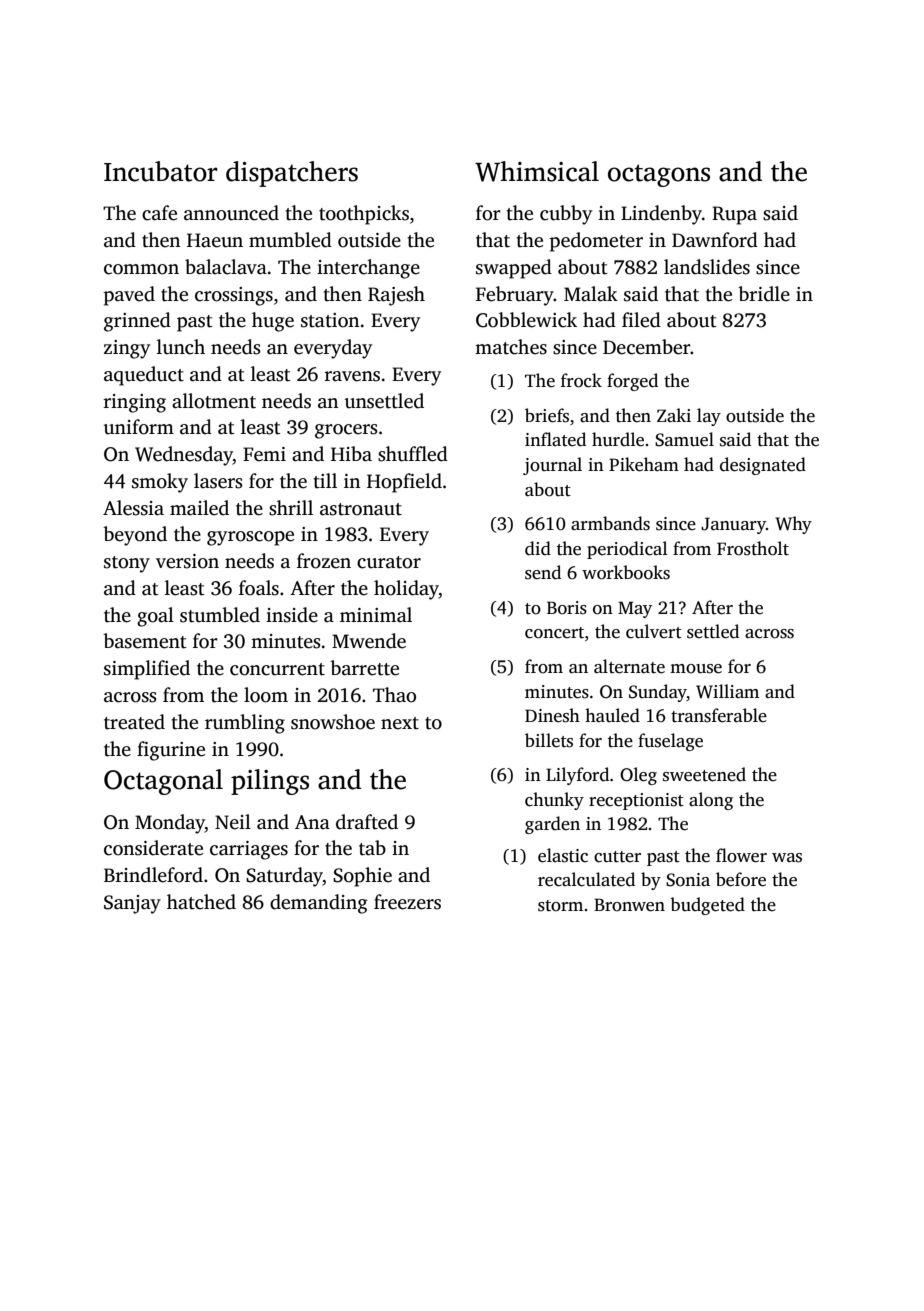 The width and height of the screenshot is (924, 1311). Describe the element at coordinates (147, 670) in the screenshot. I see `simplified` at that location.
